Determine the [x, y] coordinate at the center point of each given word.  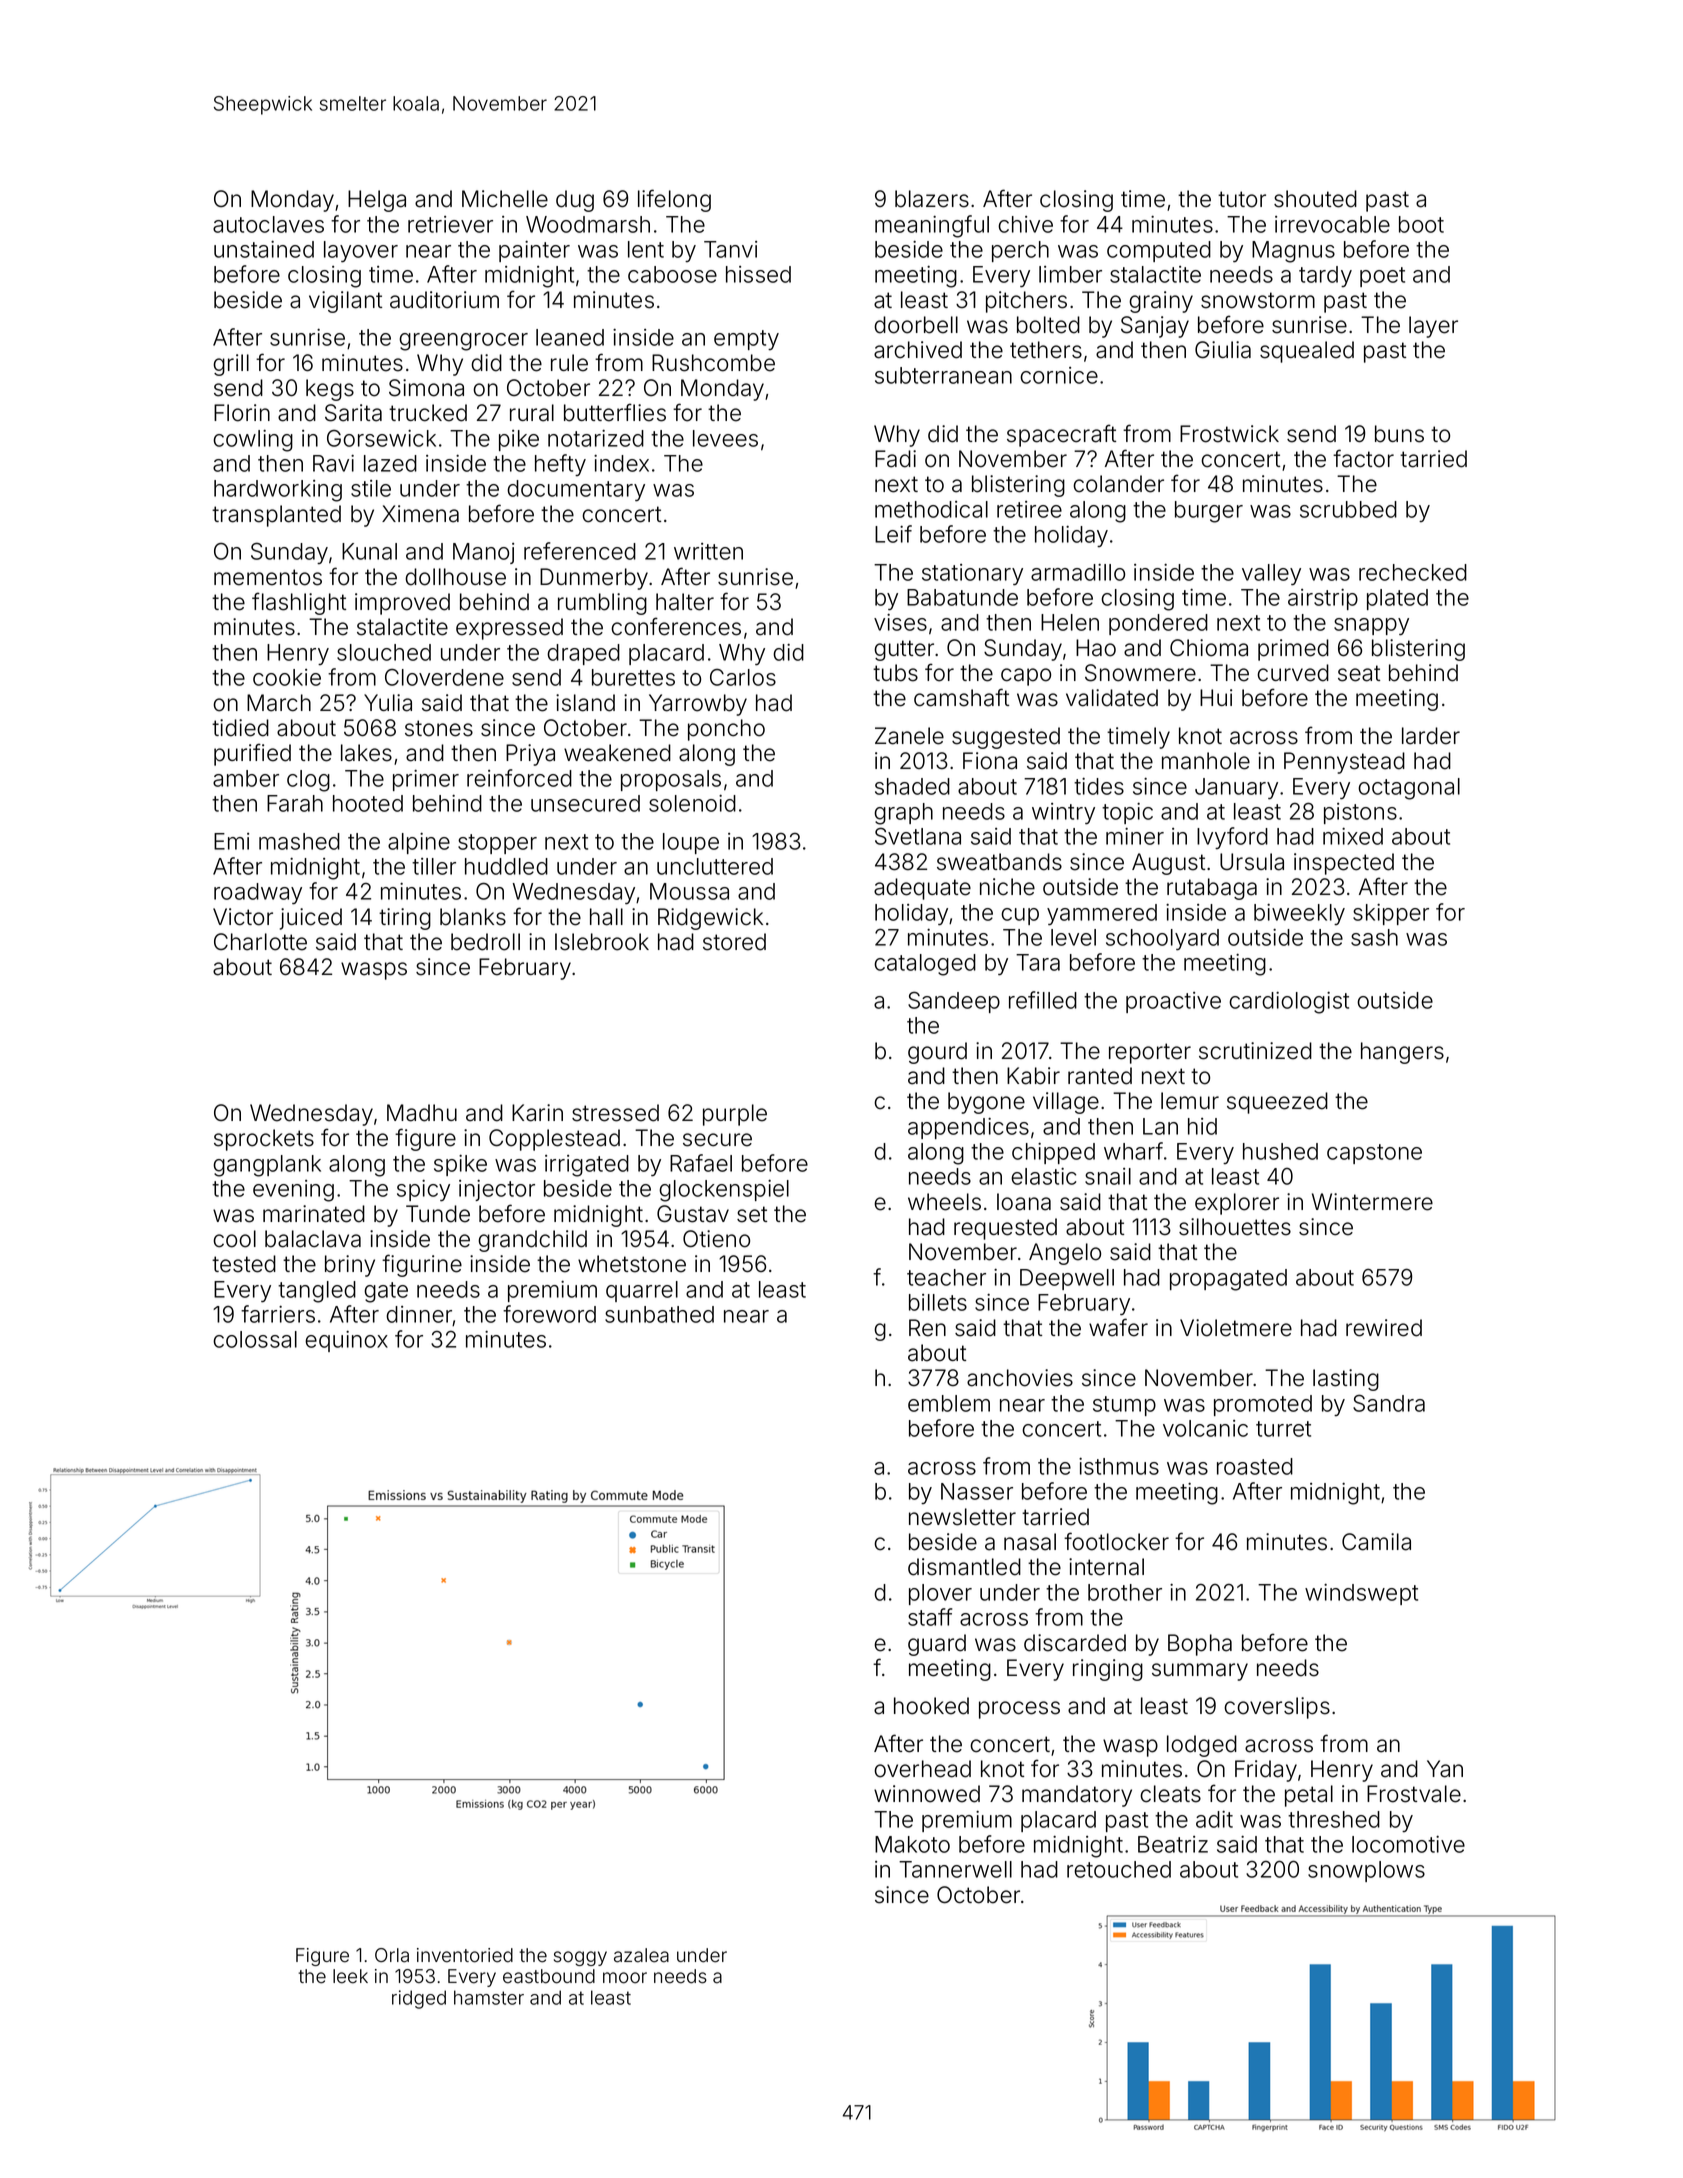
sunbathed [659, 1314]
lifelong [674, 200]
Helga [377, 201]
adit [1214, 1819]
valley [1271, 575]
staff [930, 1617]
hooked [931, 1706]
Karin [537, 1113]
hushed [1280, 1151]
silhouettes [1235, 1227]
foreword [549, 1314]
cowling [253, 441]
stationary [972, 575]
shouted [1315, 199]
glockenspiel [724, 1191]
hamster [489, 1997]
